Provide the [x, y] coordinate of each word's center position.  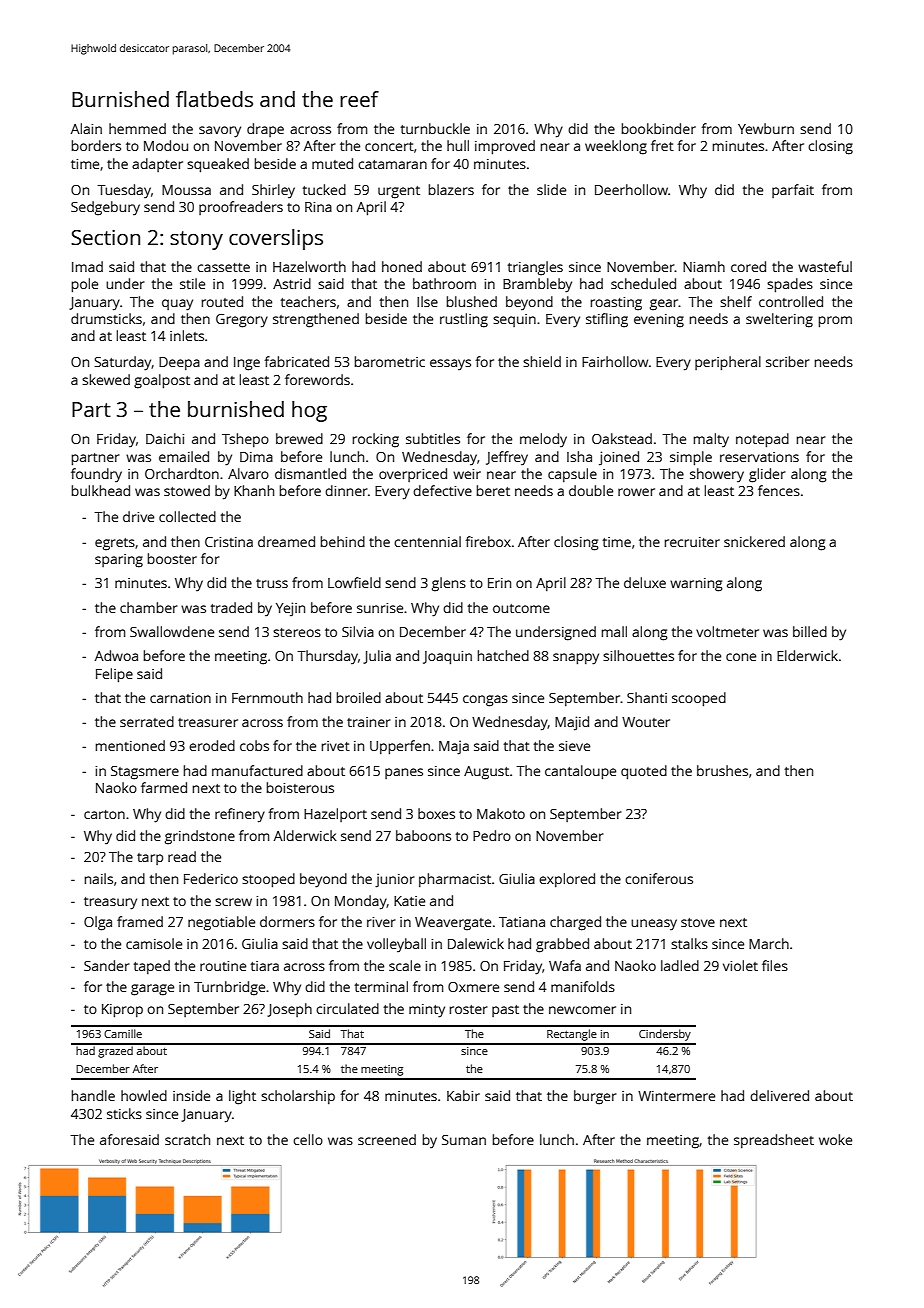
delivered [779, 1095]
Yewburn [766, 128]
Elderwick [807, 655]
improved [505, 147]
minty [427, 1011]
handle [93, 1095]
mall [614, 631]
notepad [762, 440]
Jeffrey [507, 458]
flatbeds [214, 99]
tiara [264, 966]
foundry [96, 475]
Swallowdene [172, 631]
